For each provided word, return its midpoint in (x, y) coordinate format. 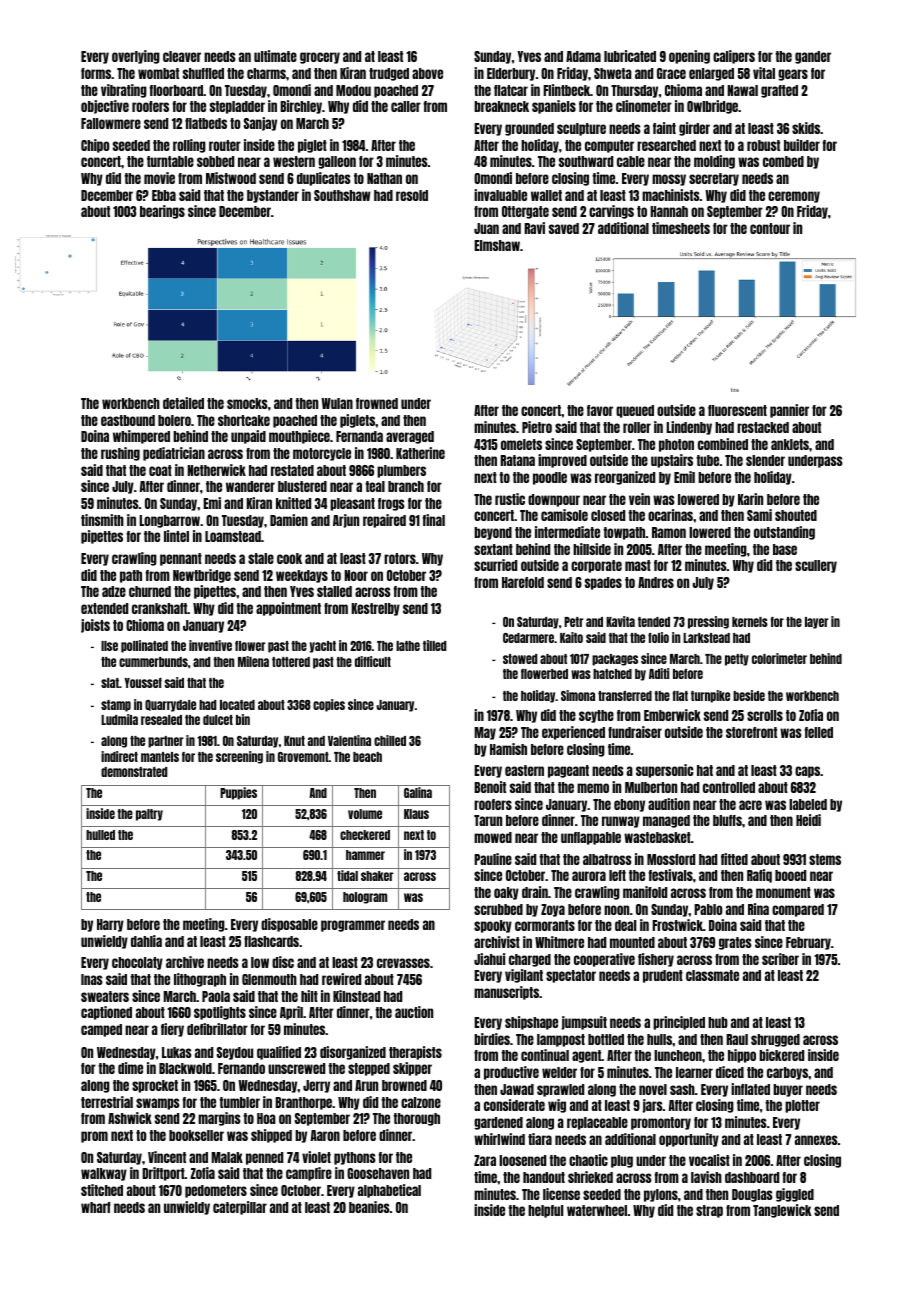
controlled (729, 787)
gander (813, 57)
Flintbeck (566, 90)
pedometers (216, 1191)
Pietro (537, 427)
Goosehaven (378, 1173)
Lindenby (689, 428)
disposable (289, 925)
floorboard (176, 90)
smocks (247, 403)
